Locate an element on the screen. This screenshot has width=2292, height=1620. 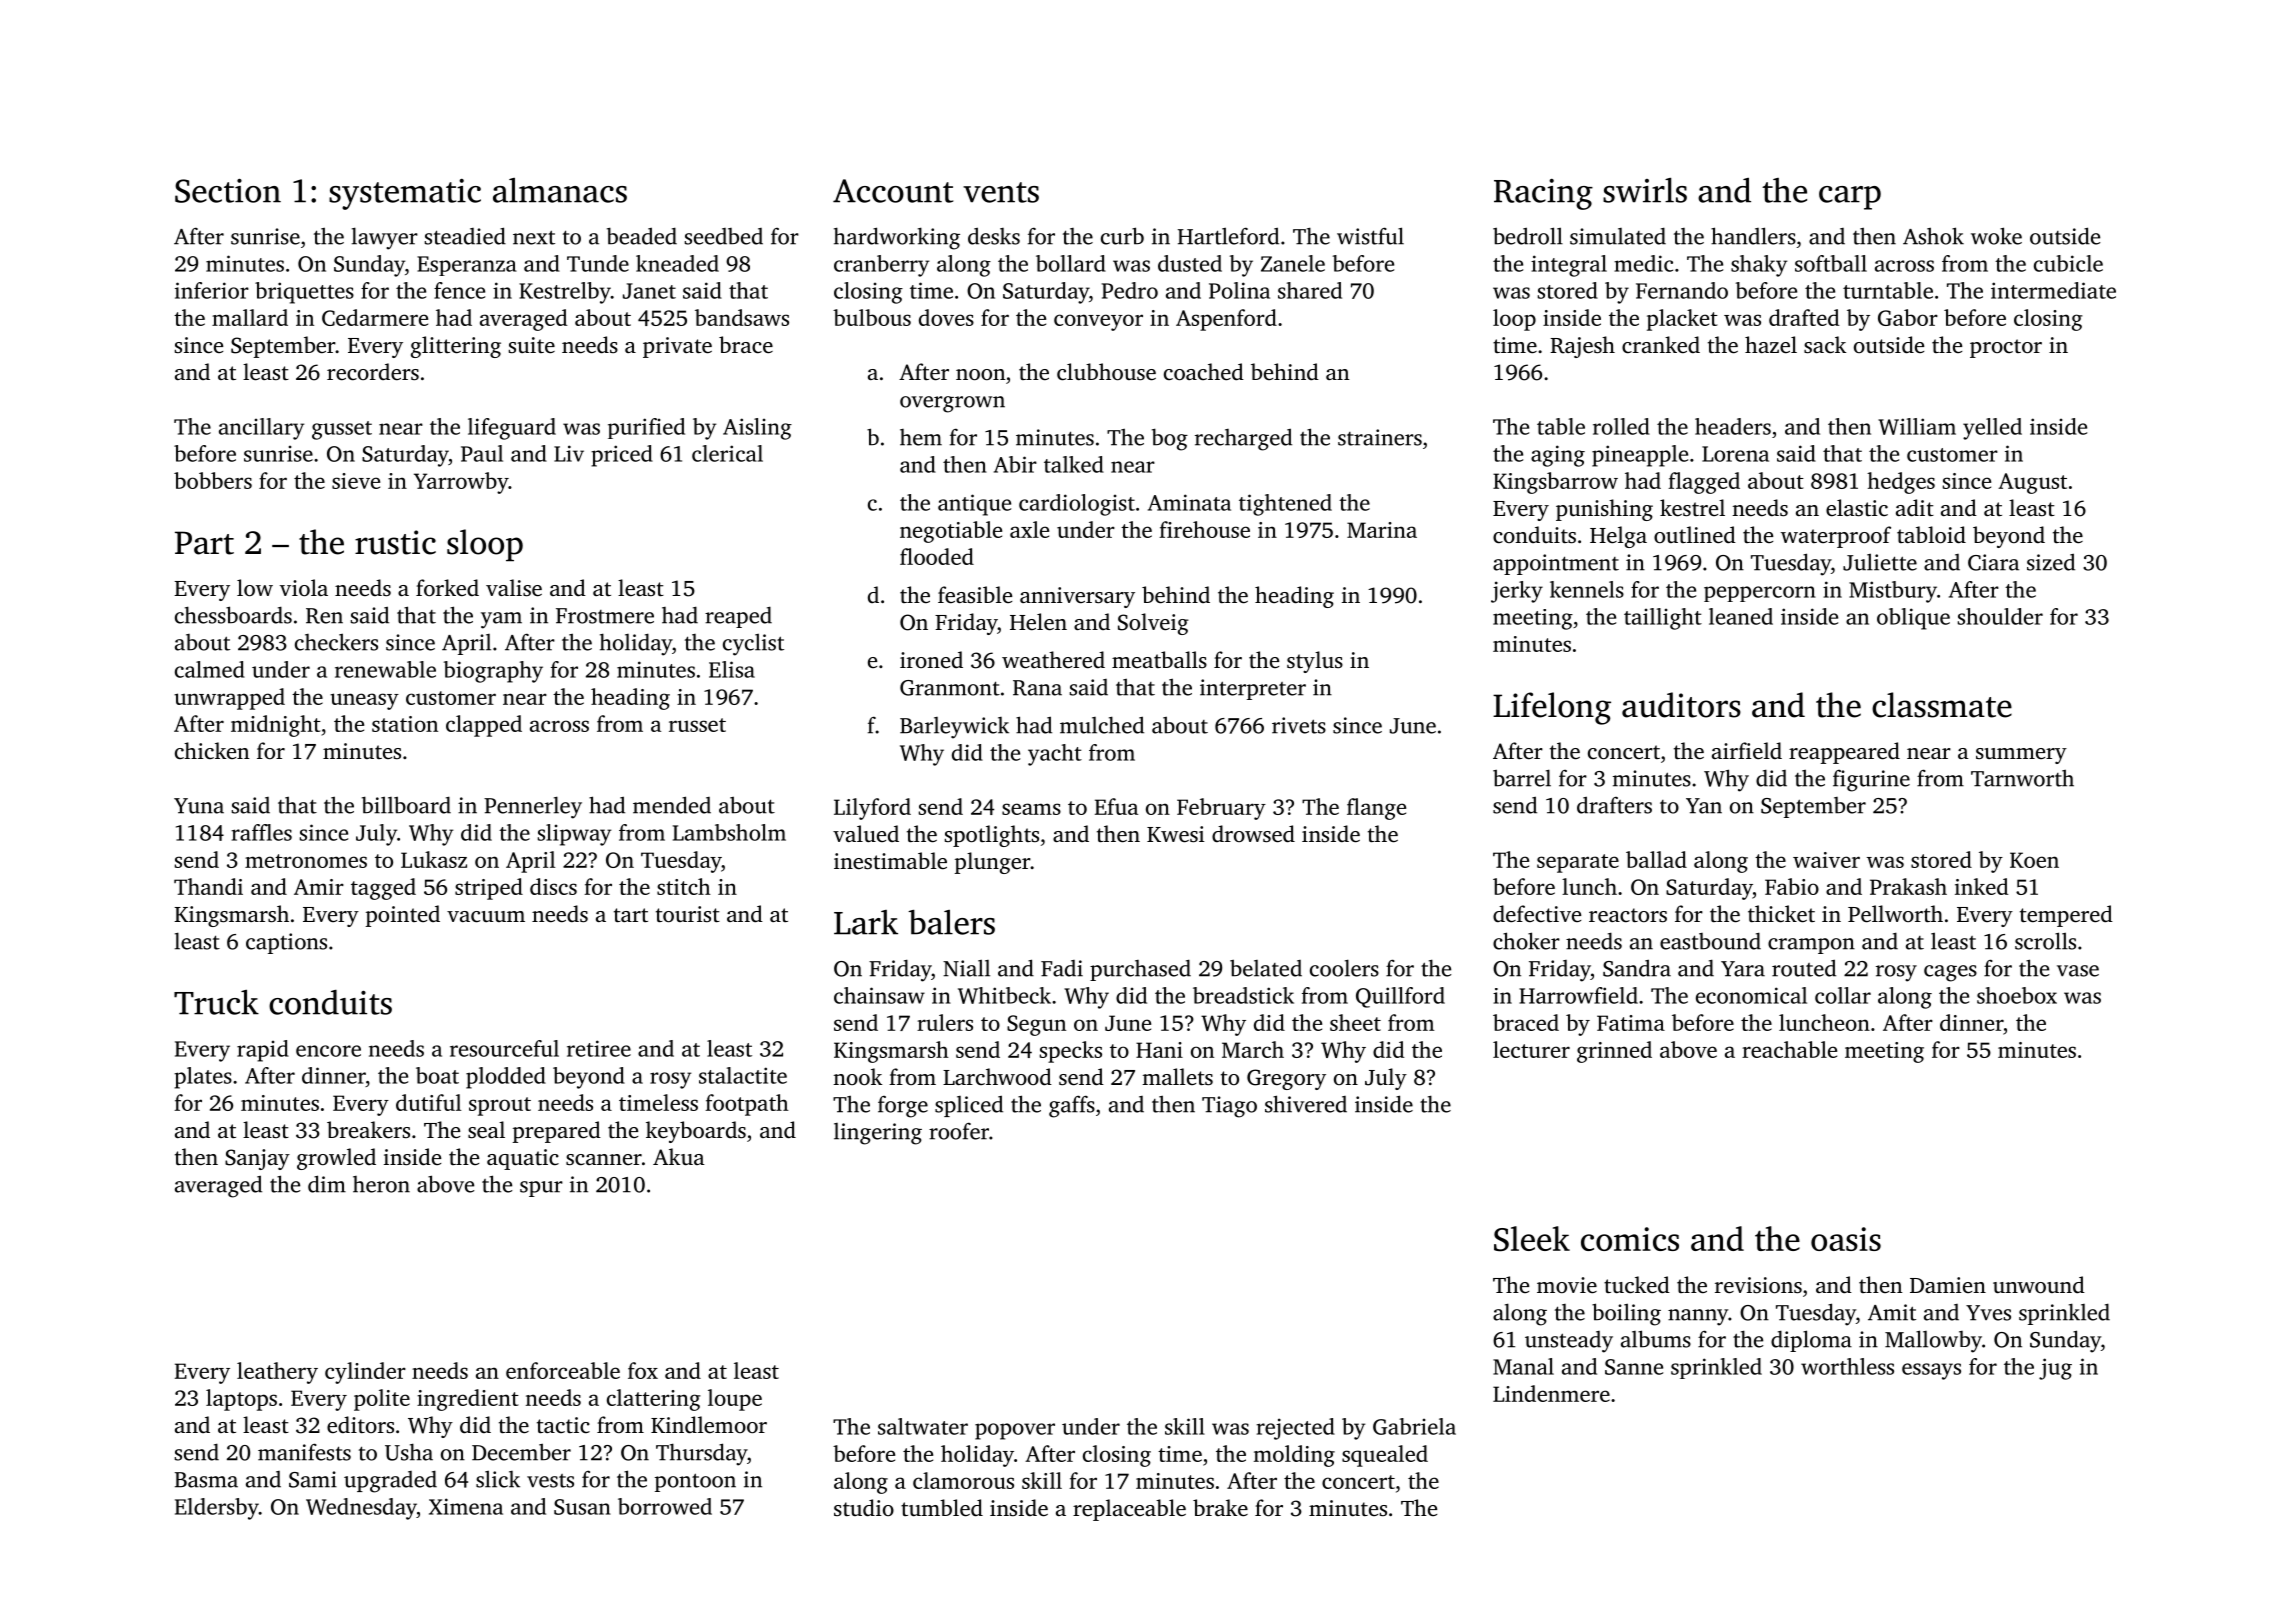
Sanjay is located at coordinates (257, 1159).
